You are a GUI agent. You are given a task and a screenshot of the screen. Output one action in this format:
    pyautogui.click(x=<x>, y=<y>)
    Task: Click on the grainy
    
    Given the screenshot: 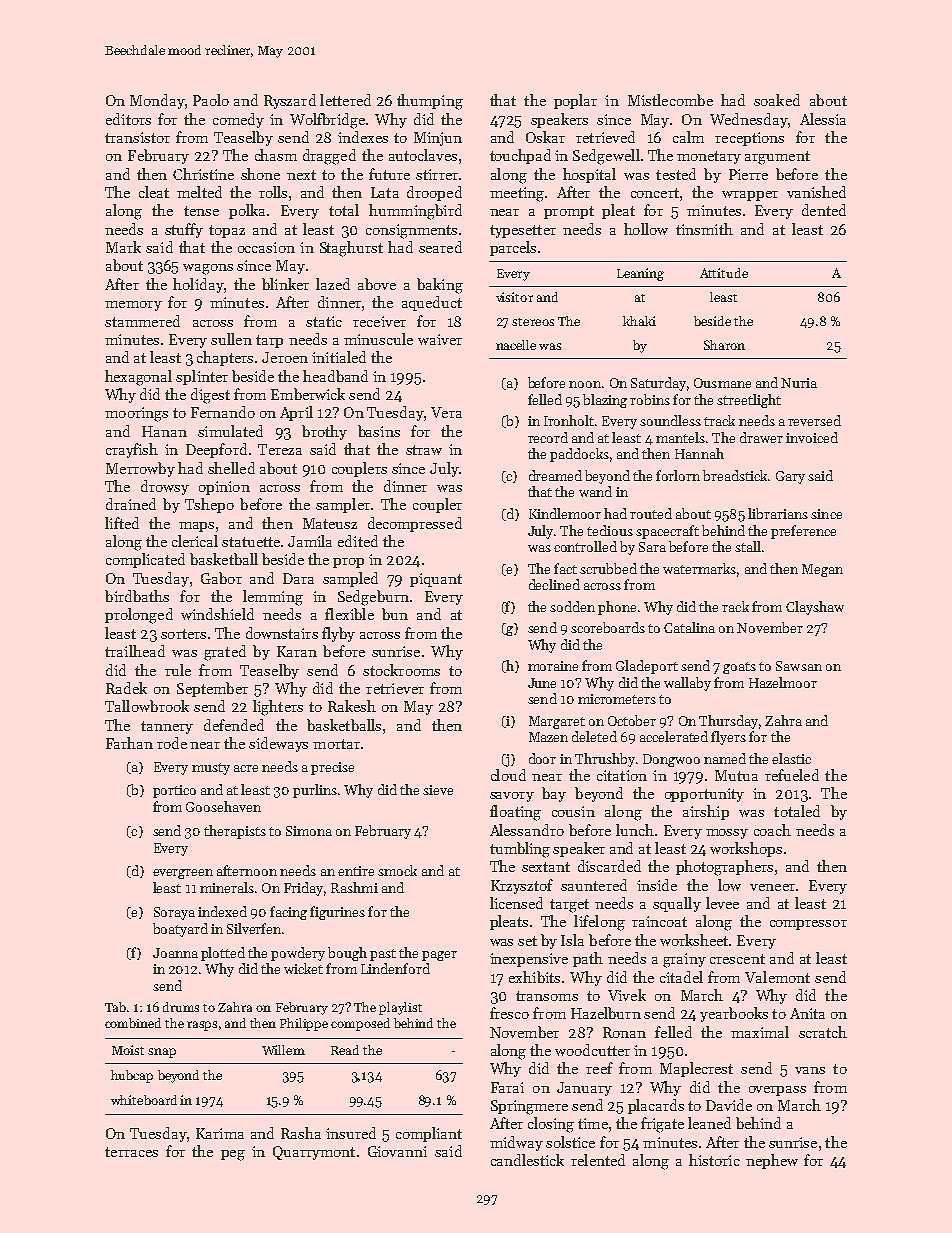 What is the action you would take?
    pyautogui.click(x=684, y=960)
